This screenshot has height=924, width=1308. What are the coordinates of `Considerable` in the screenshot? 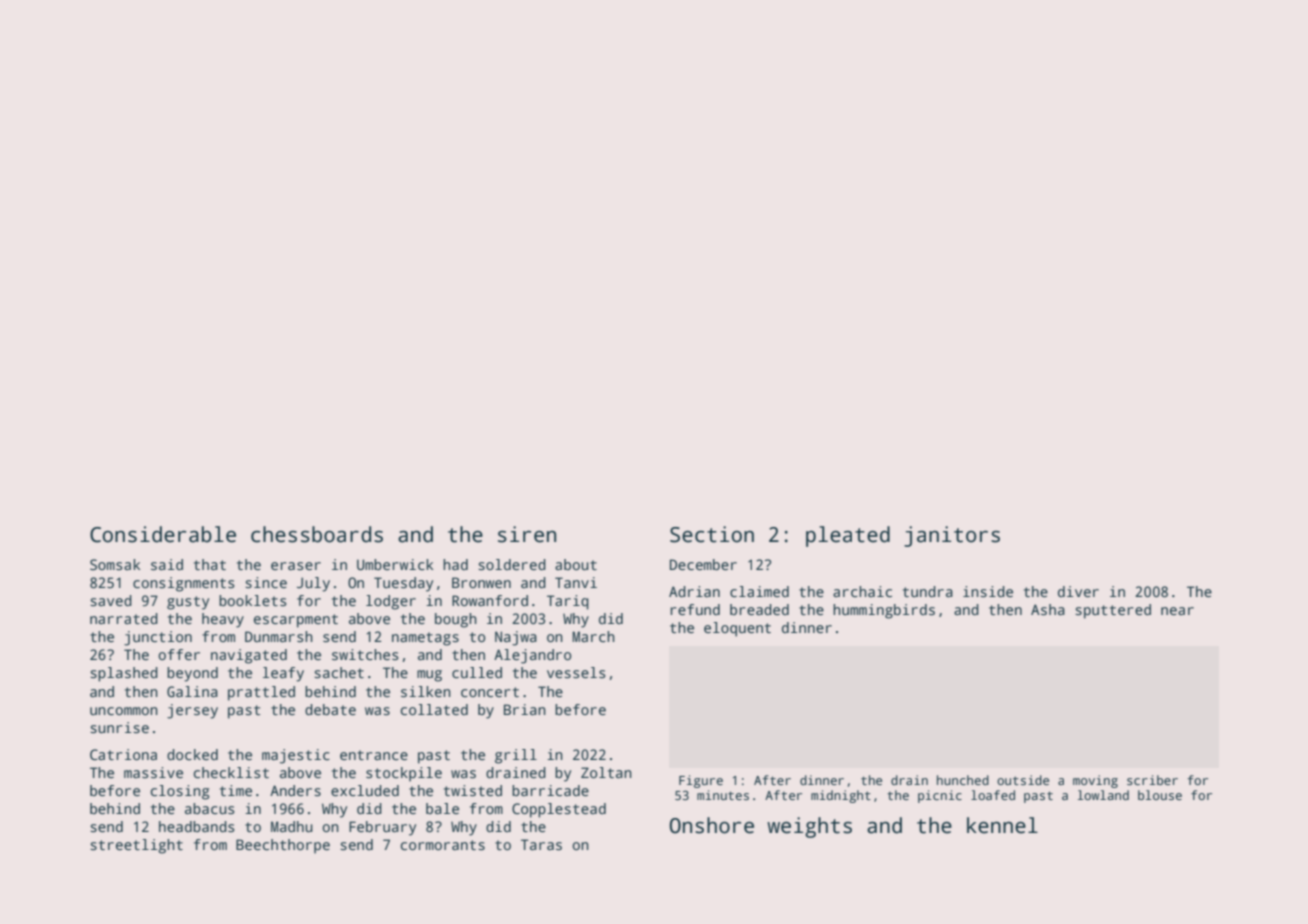 It's located at (163, 534).
